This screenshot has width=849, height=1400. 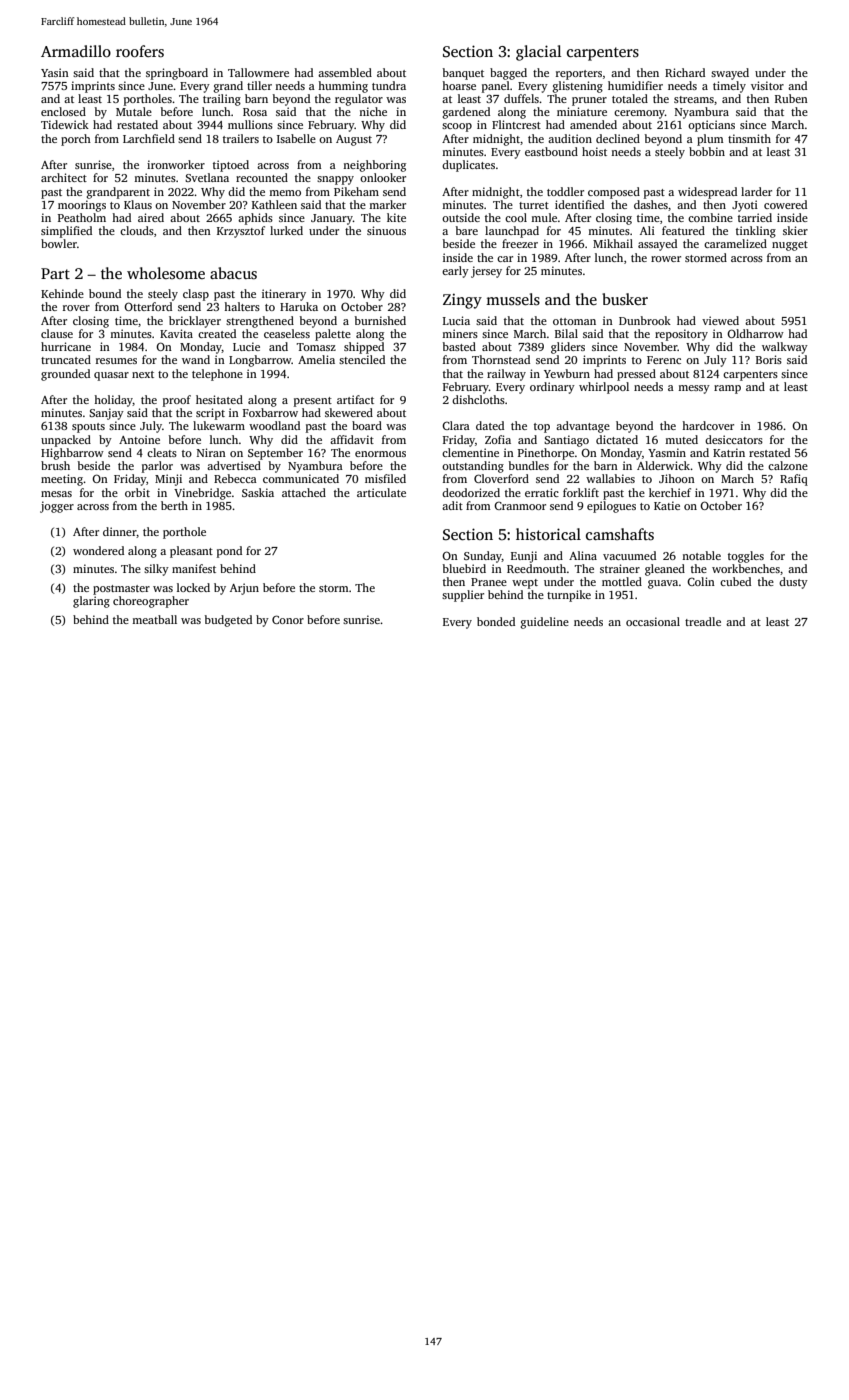 What do you see at coordinates (720, 320) in the screenshot?
I see `viewed` at bounding box center [720, 320].
